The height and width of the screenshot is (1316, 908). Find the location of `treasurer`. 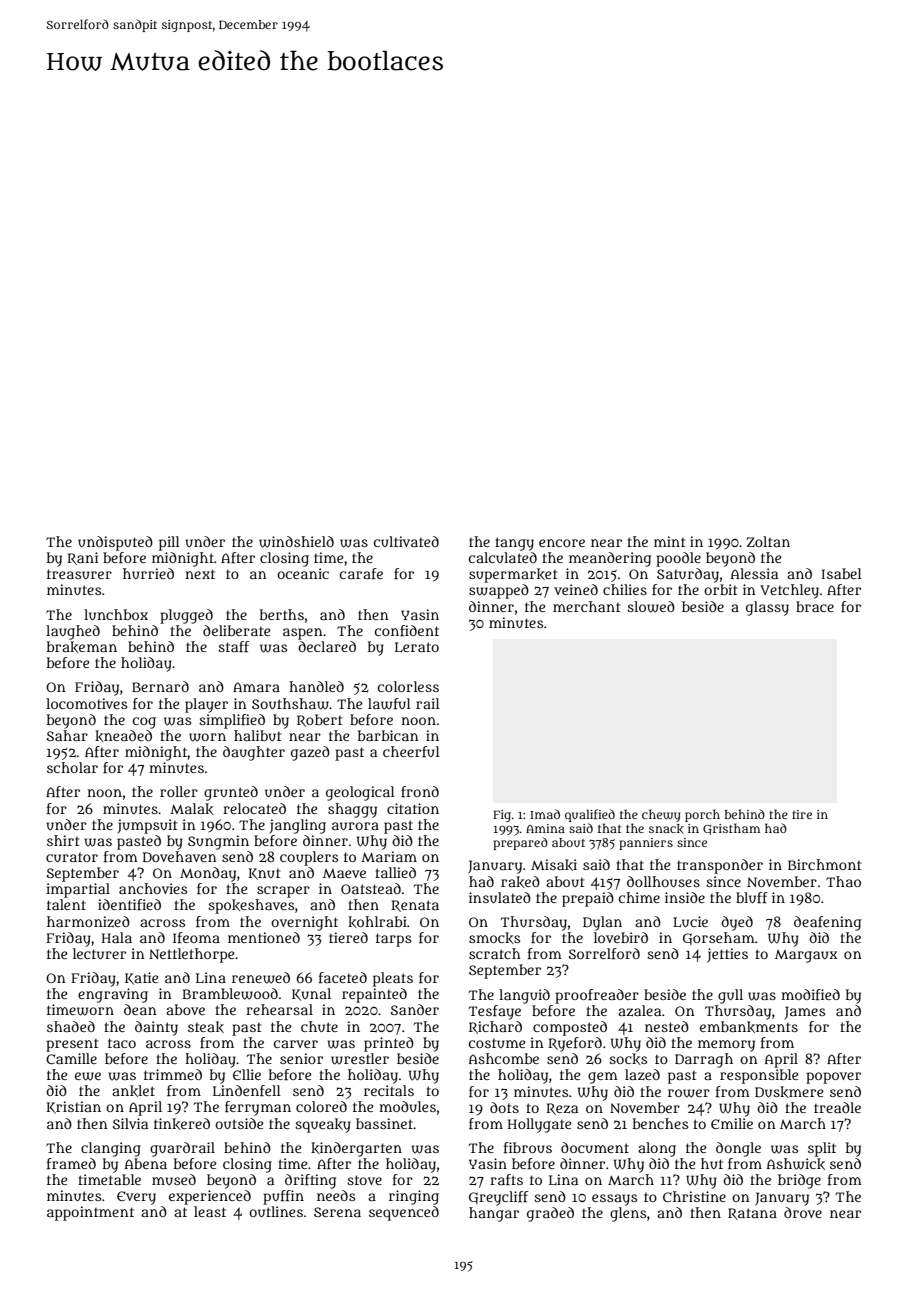

treasurer is located at coordinates (79, 574).
